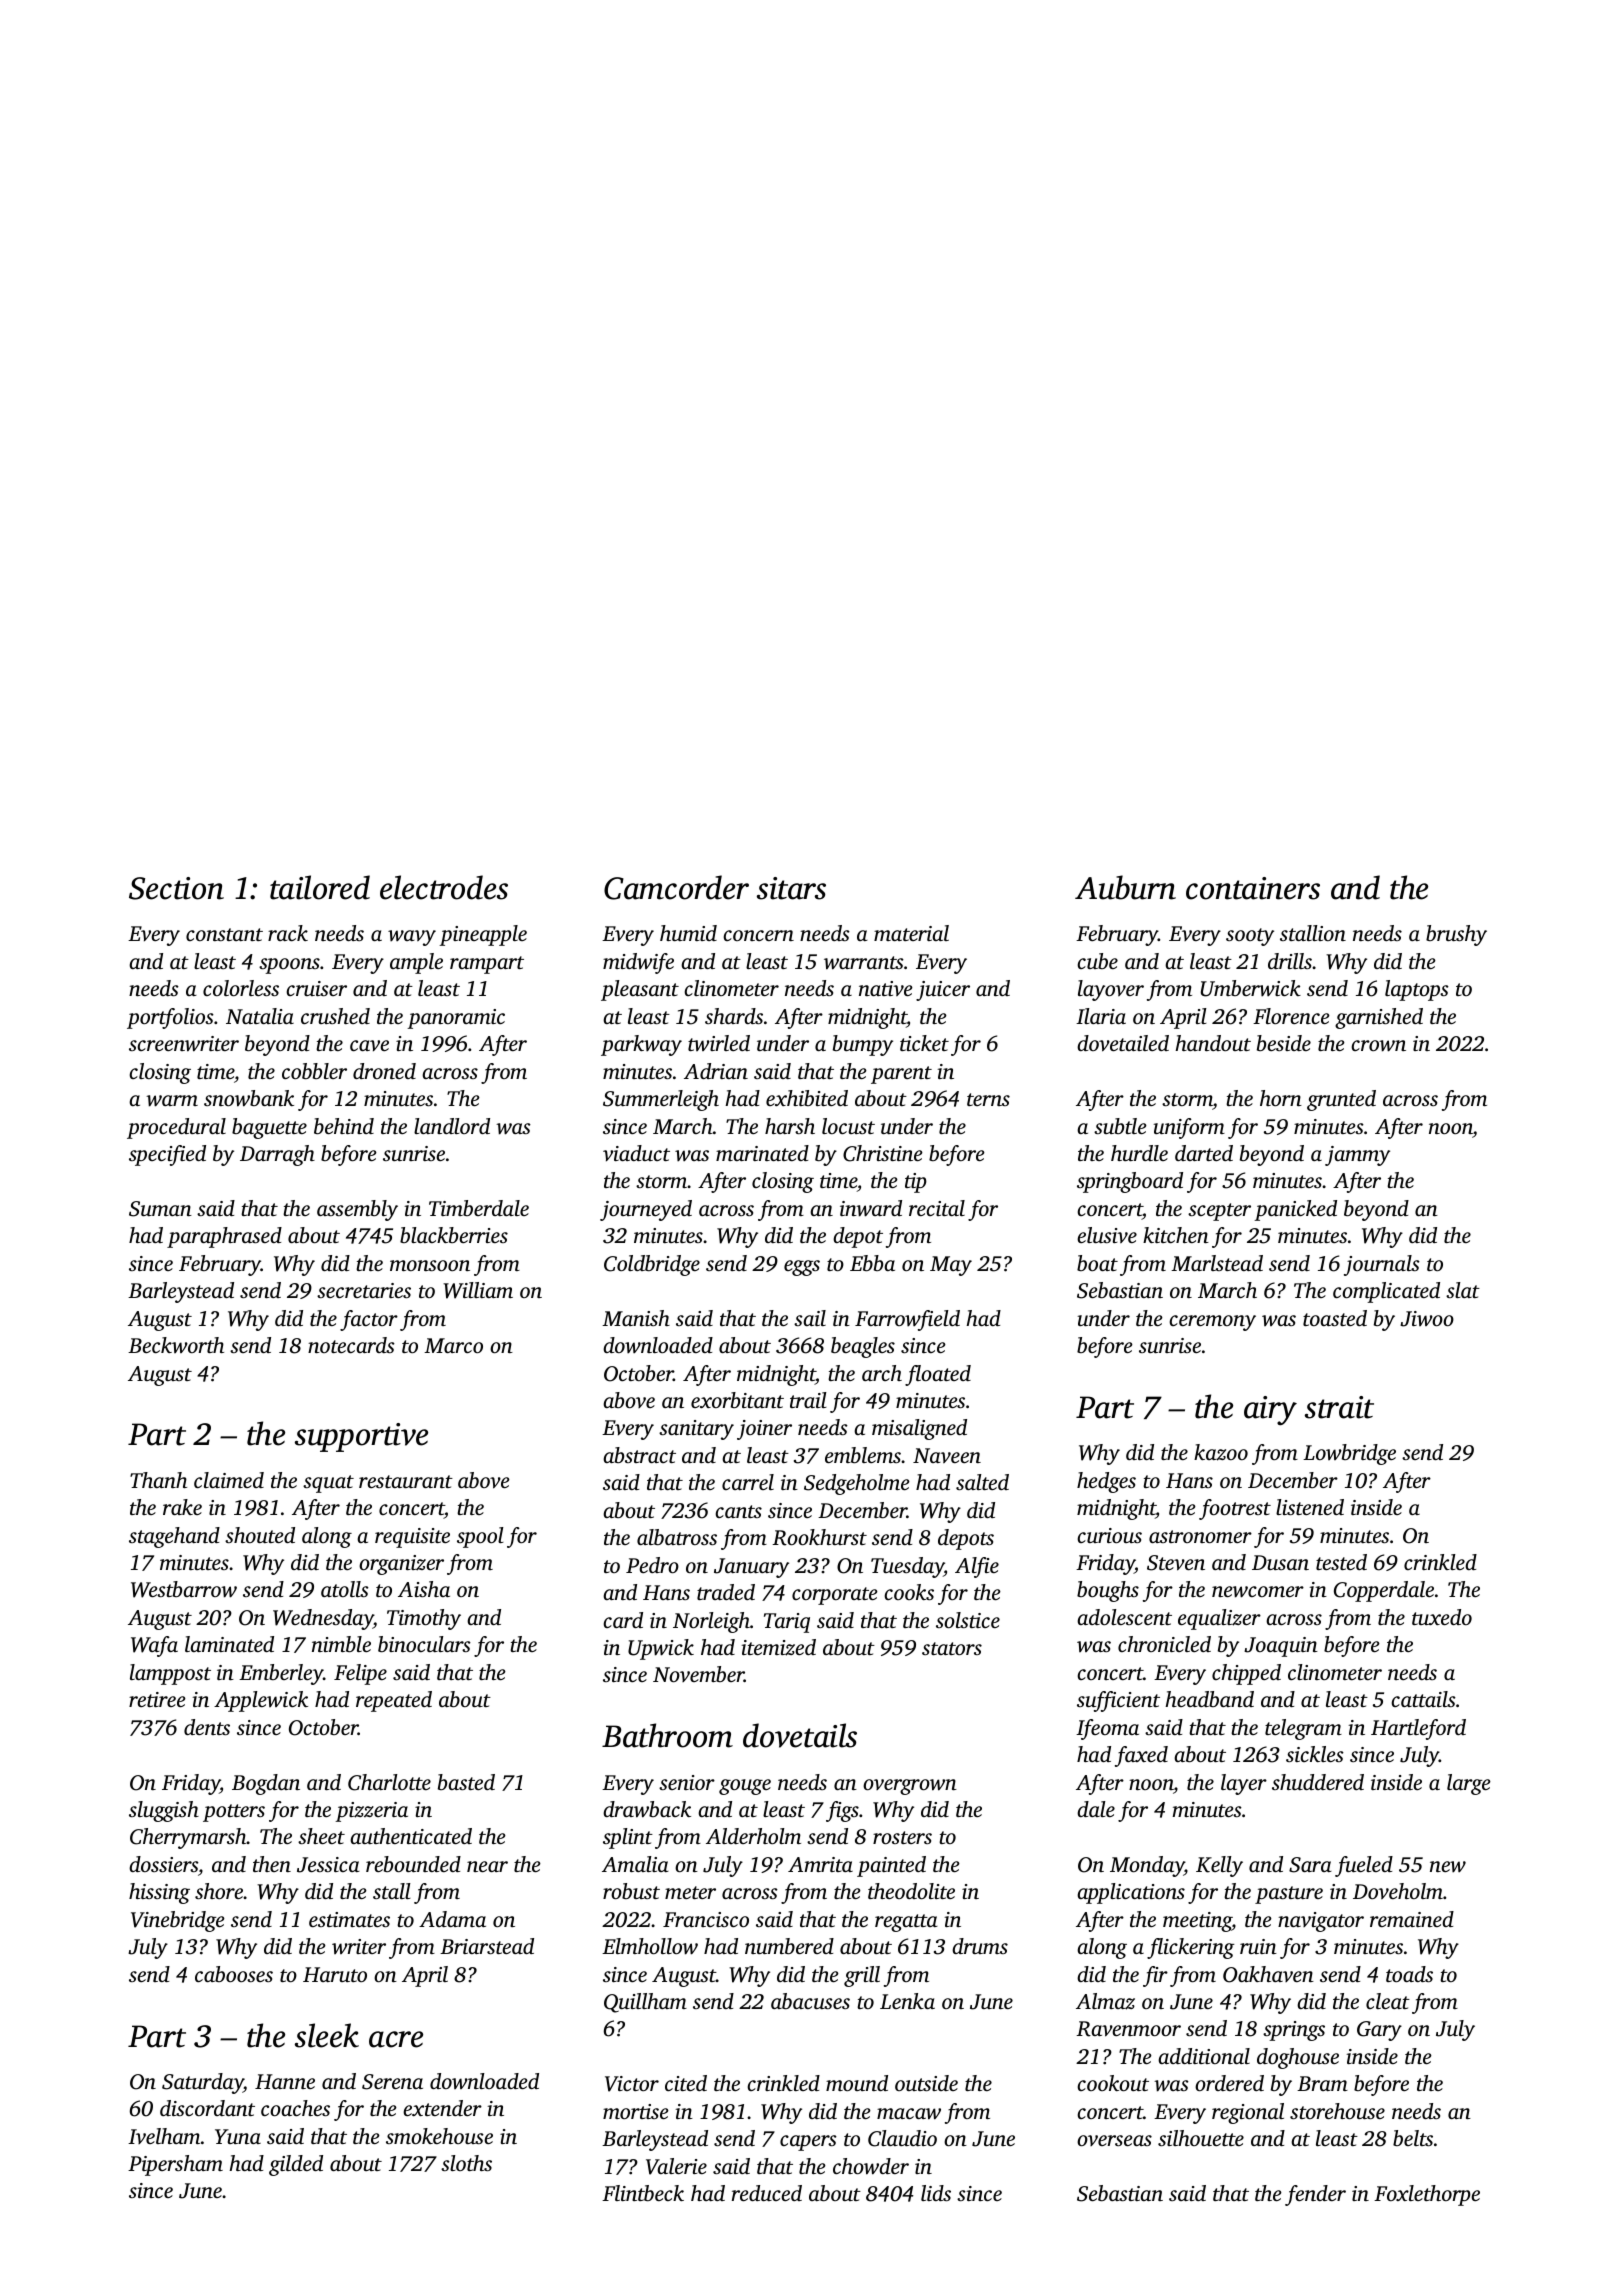 The width and height of the image is (1620, 2292). What do you see at coordinates (862, 1976) in the image?
I see `grill` at bounding box center [862, 1976].
